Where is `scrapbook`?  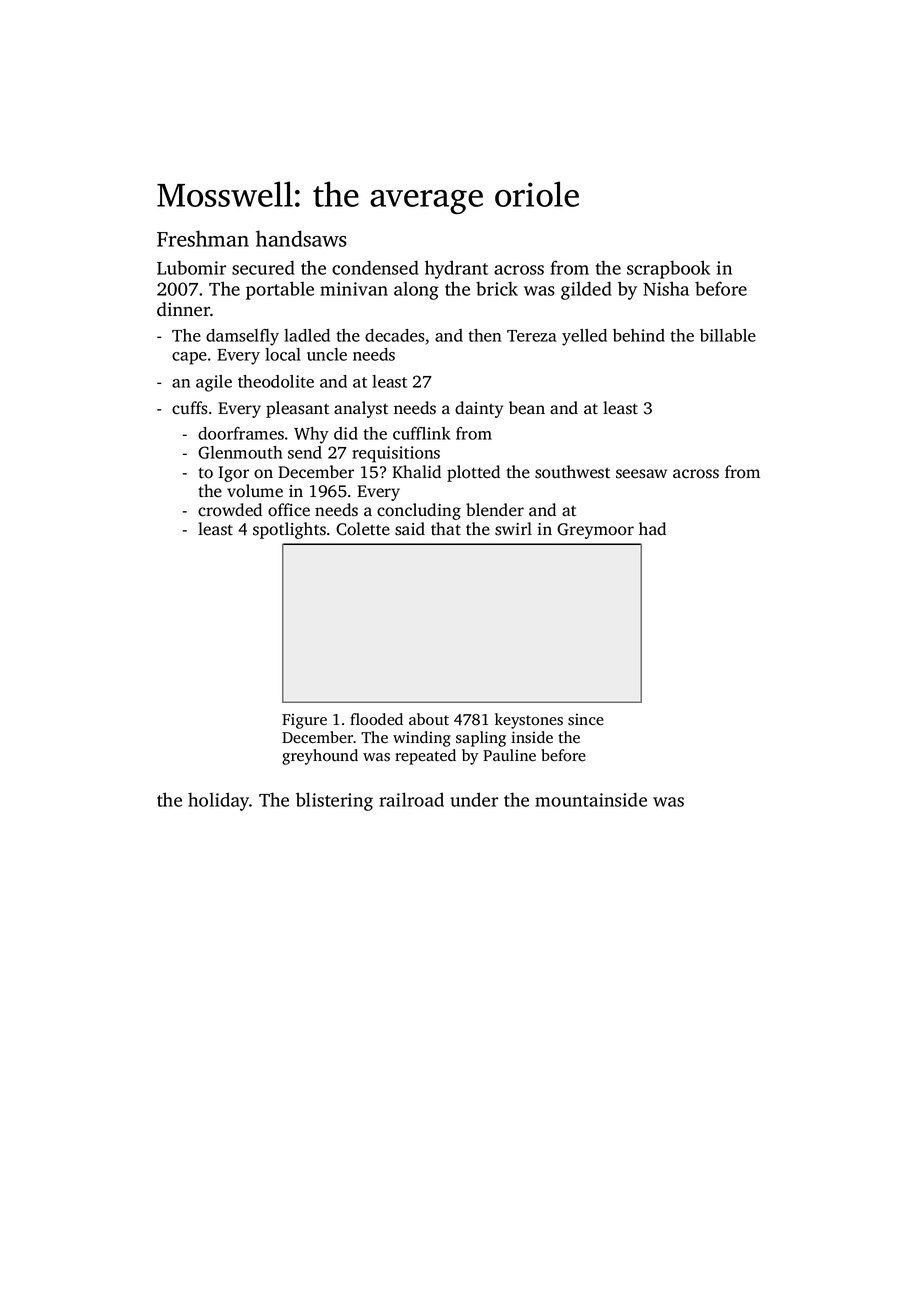
scrapbook is located at coordinates (668, 269).
